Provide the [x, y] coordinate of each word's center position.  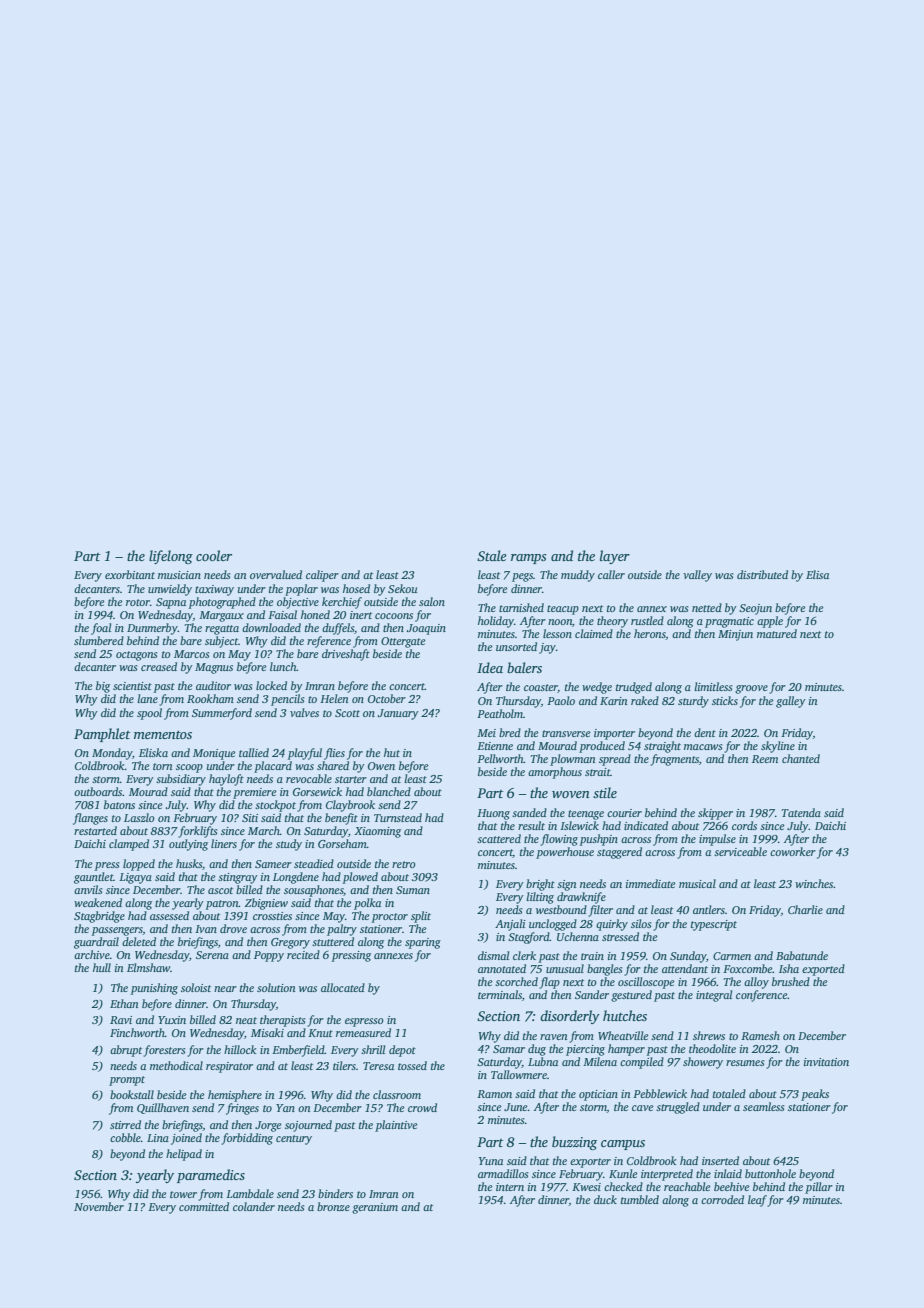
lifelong [171, 557]
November [99, 1206]
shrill [373, 1049]
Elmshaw [148, 967]
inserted [720, 1160]
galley [791, 702]
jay [547, 648]
